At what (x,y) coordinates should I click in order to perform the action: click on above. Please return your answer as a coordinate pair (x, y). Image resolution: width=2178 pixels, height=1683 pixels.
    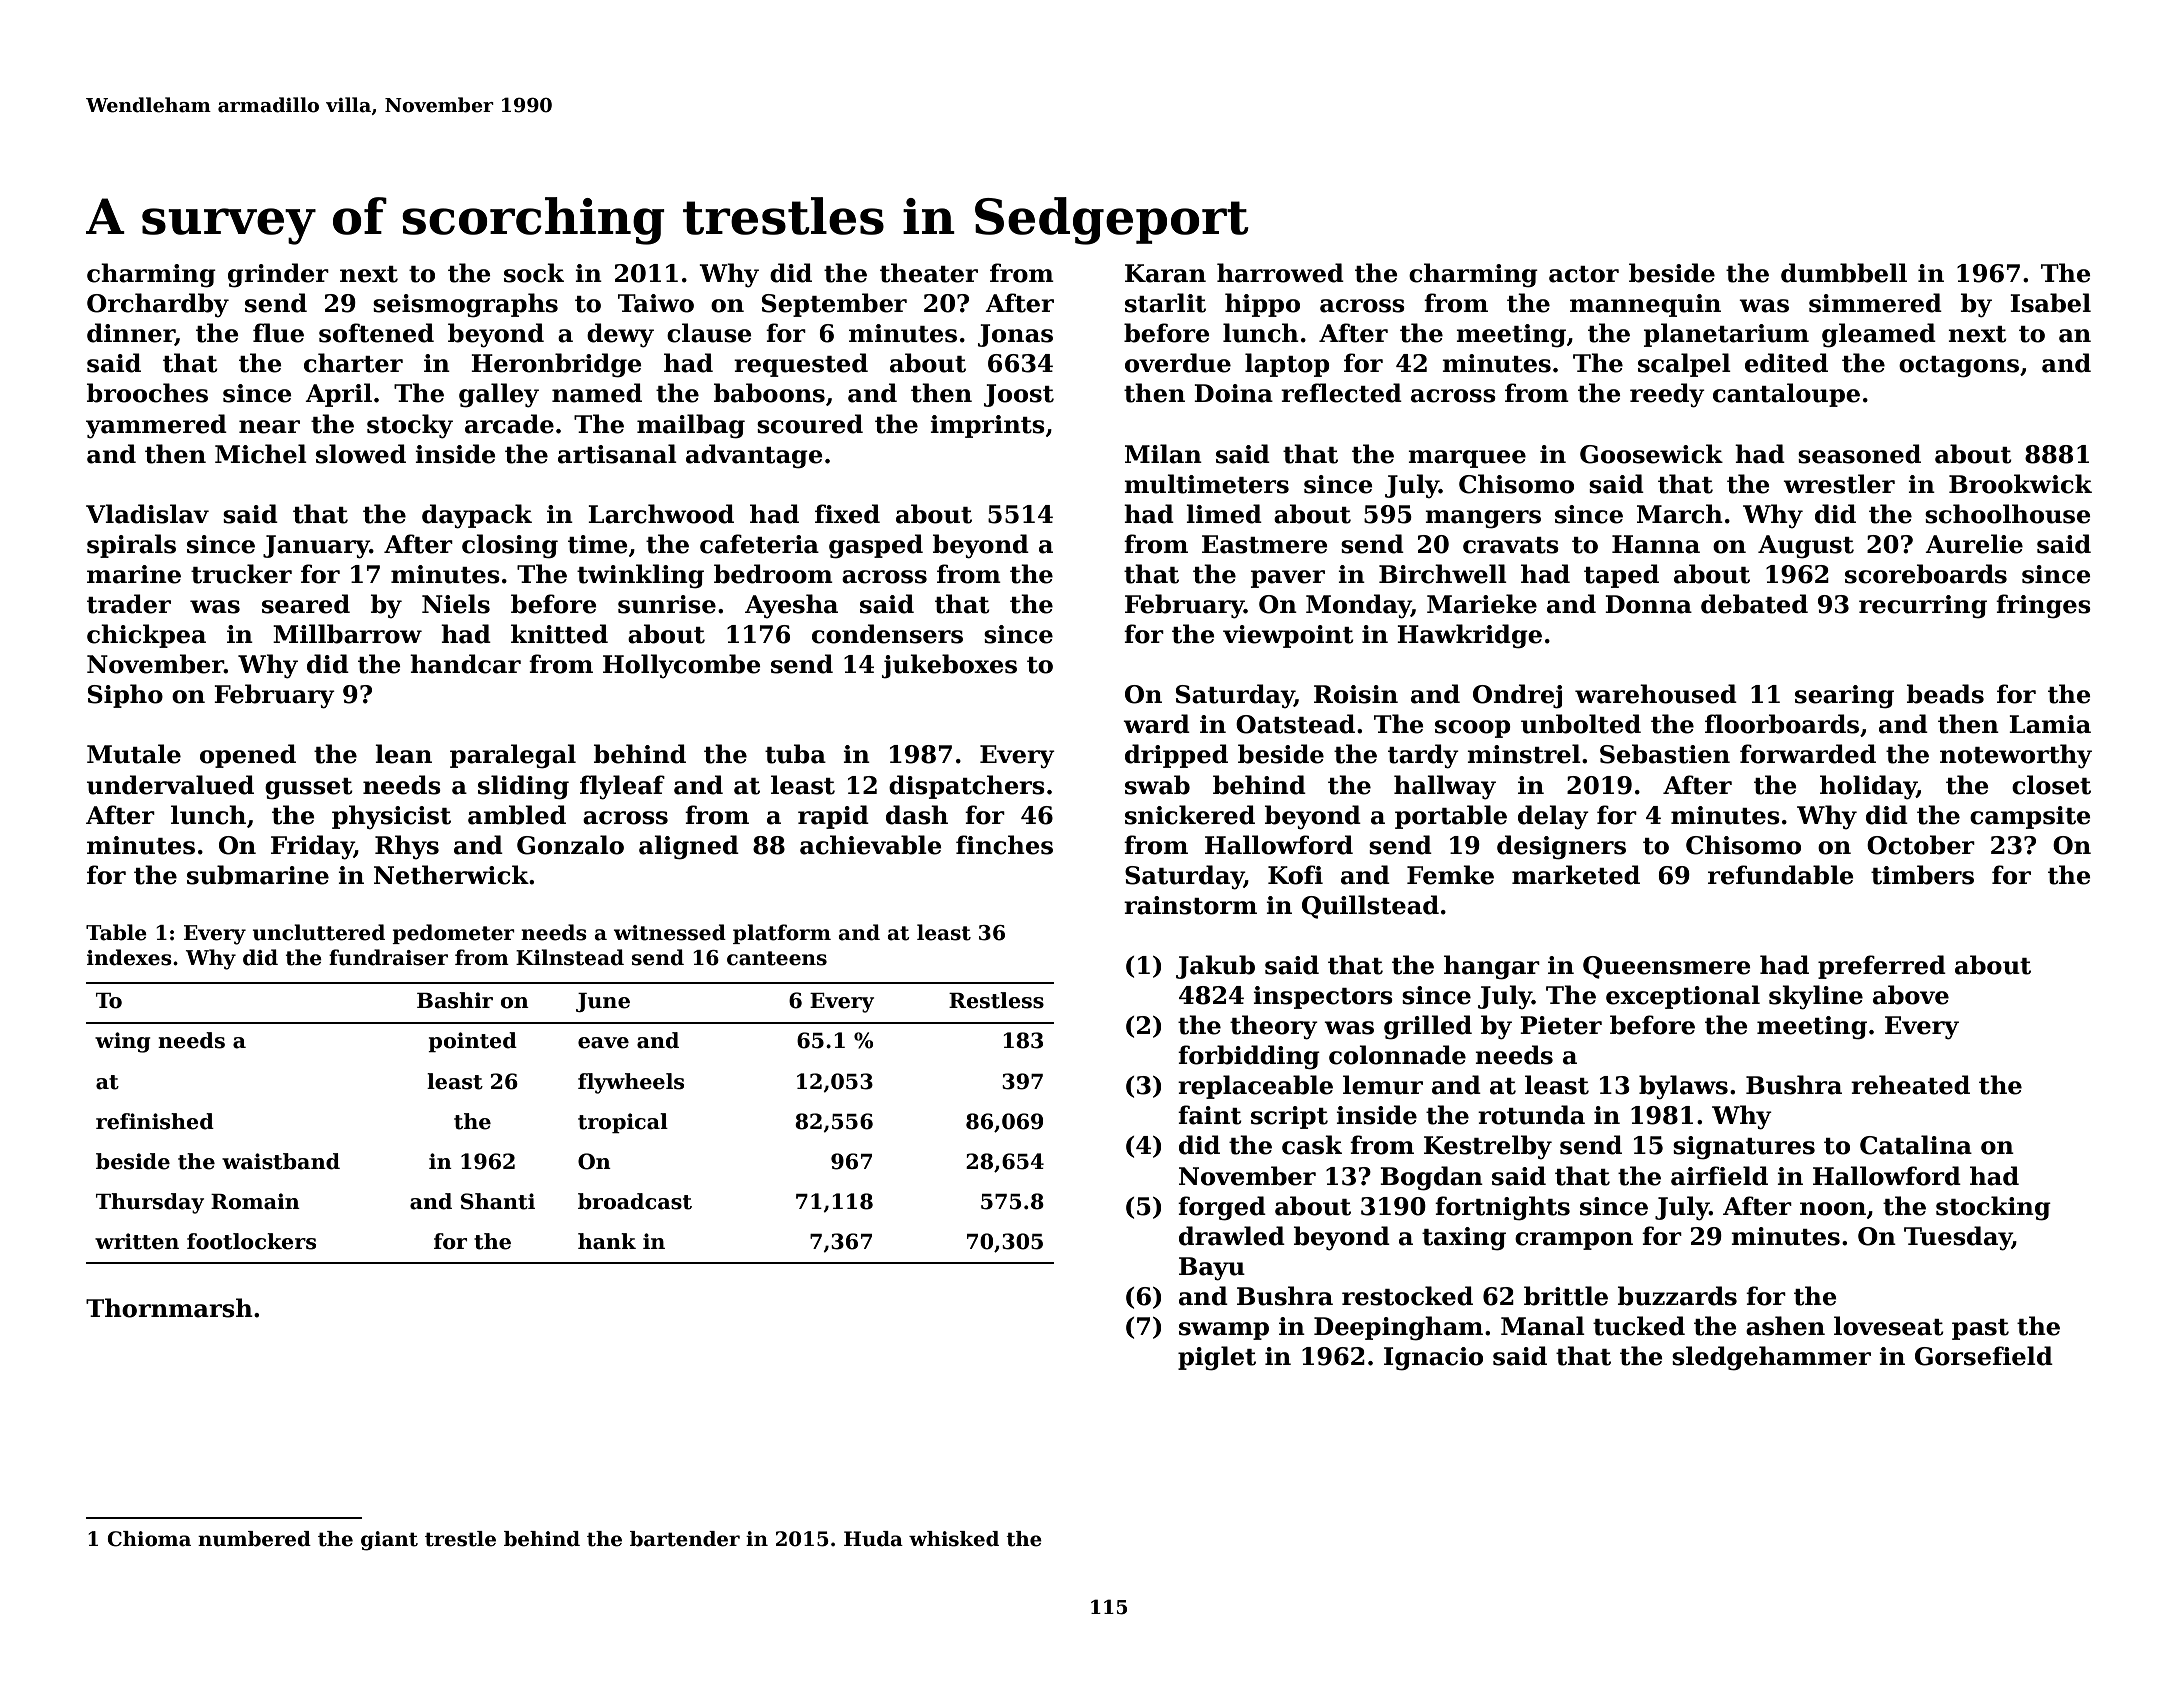
    Looking at the image, I should click on (1911, 995).
